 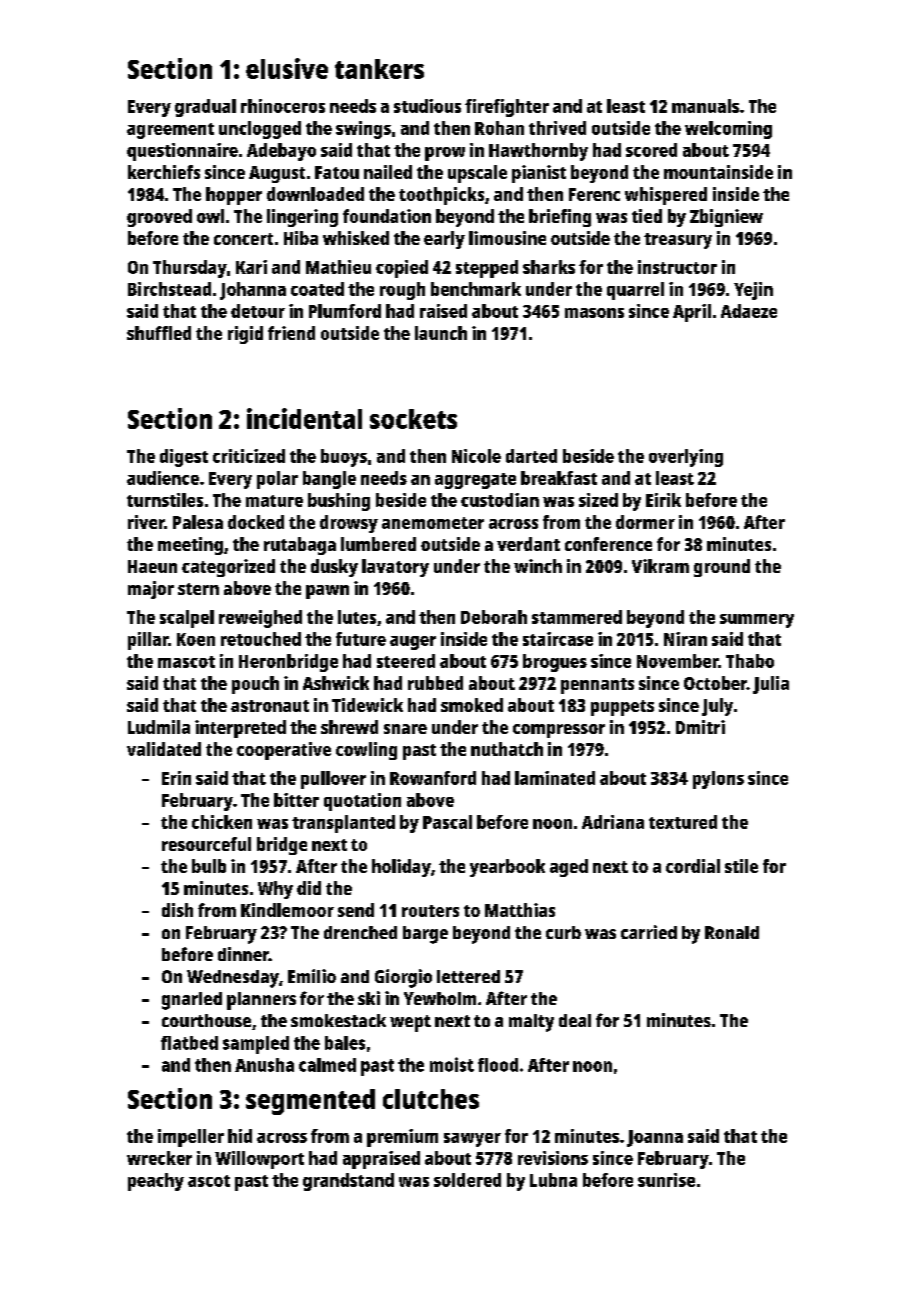 I want to click on flood, so click(x=498, y=1065).
